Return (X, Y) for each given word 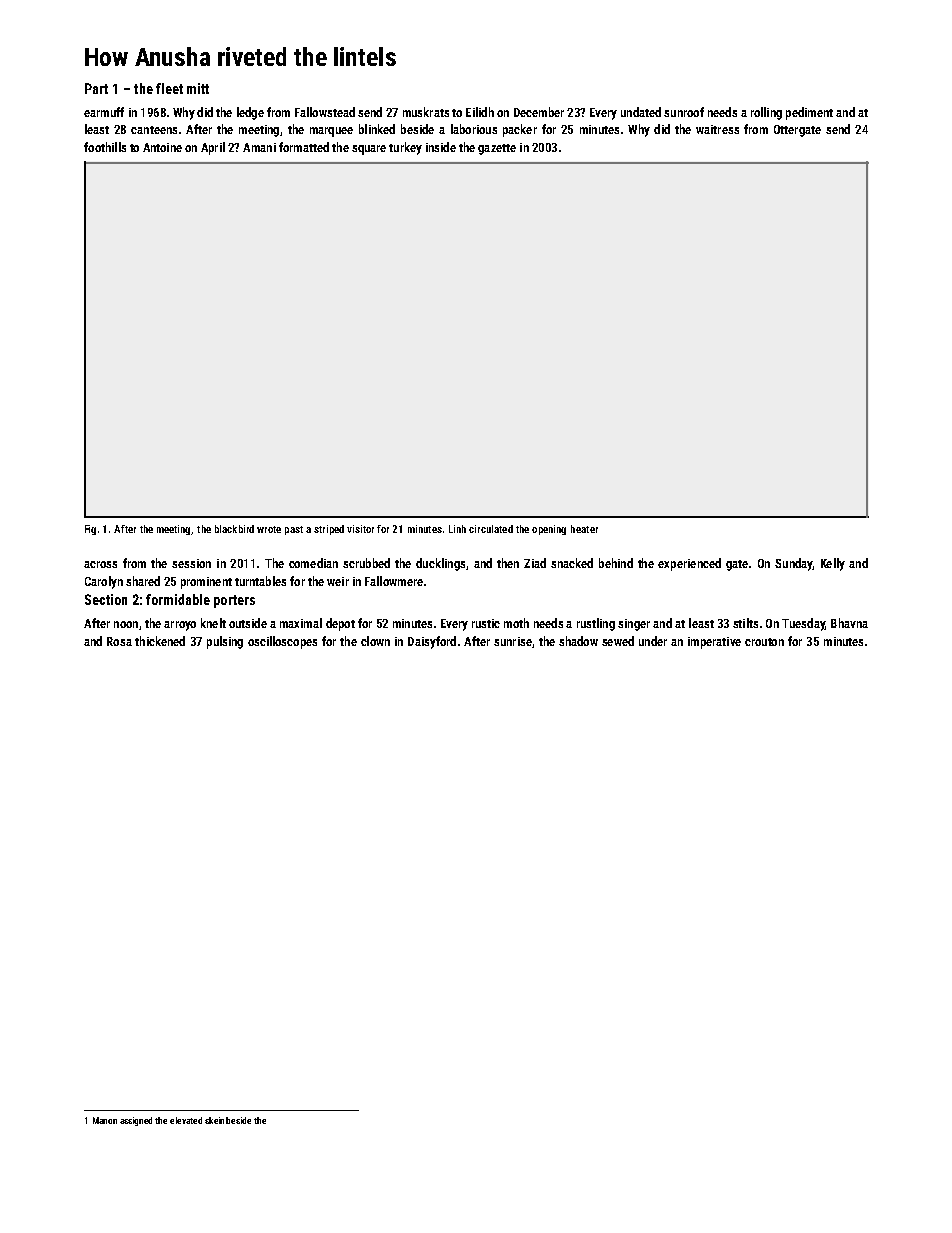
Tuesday (803, 624)
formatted (304, 147)
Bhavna (849, 623)
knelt (213, 623)
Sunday (793, 564)
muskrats (426, 112)
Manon (105, 1120)
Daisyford (432, 642)
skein (214, 1120)
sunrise (513, 641)
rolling (766, 113)
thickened (160, 641)
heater (584, 529)
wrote (269, 529)
